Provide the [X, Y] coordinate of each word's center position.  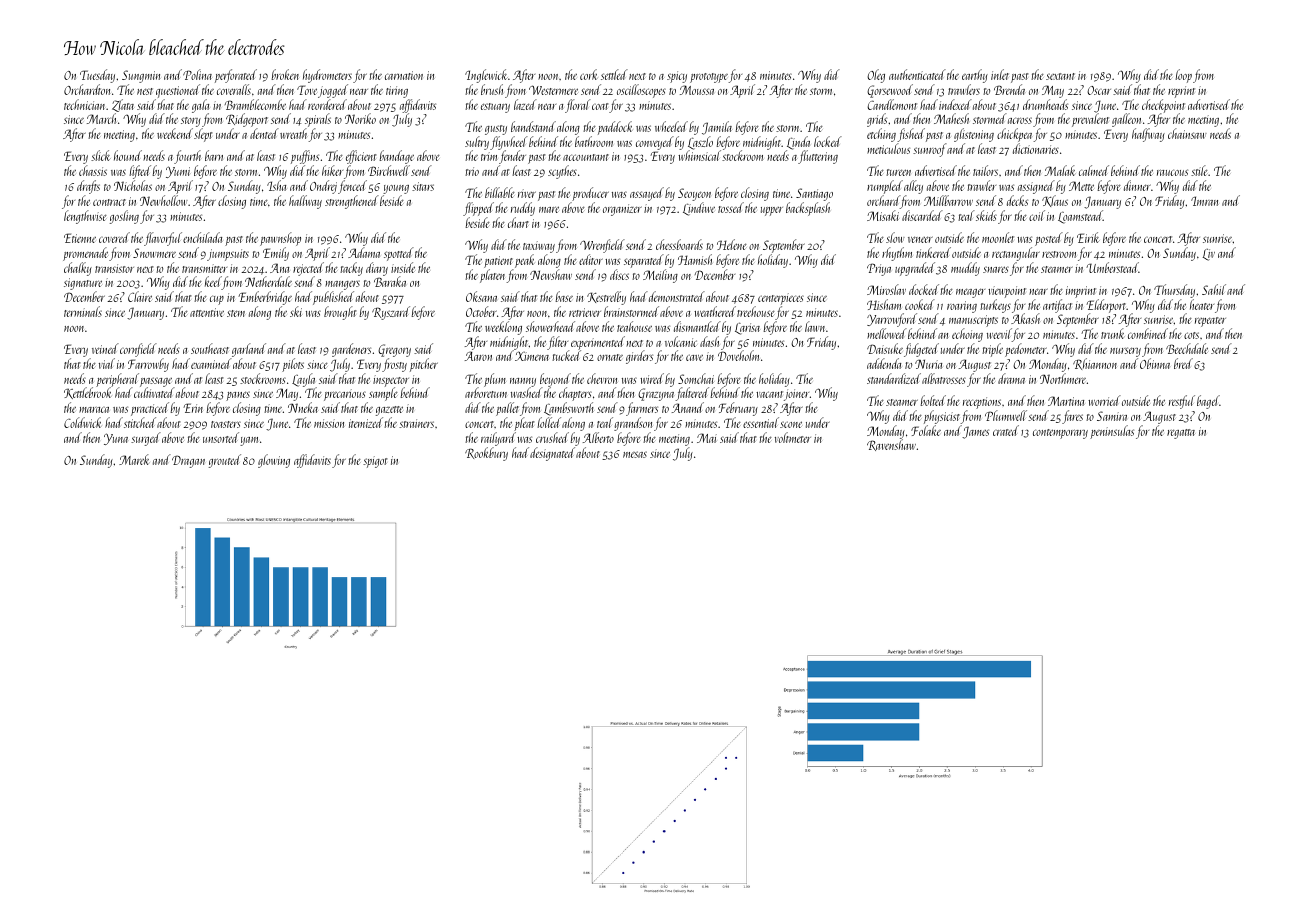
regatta [1181, 434]
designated [552, 454]
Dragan [188, 461]
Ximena [532, 356]
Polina [197, 74]
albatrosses [944, 378]
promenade [85, 254]
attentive [207, 312]
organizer [622, 210]
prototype [709, 78]
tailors [985, 170]
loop [1183, 76]
